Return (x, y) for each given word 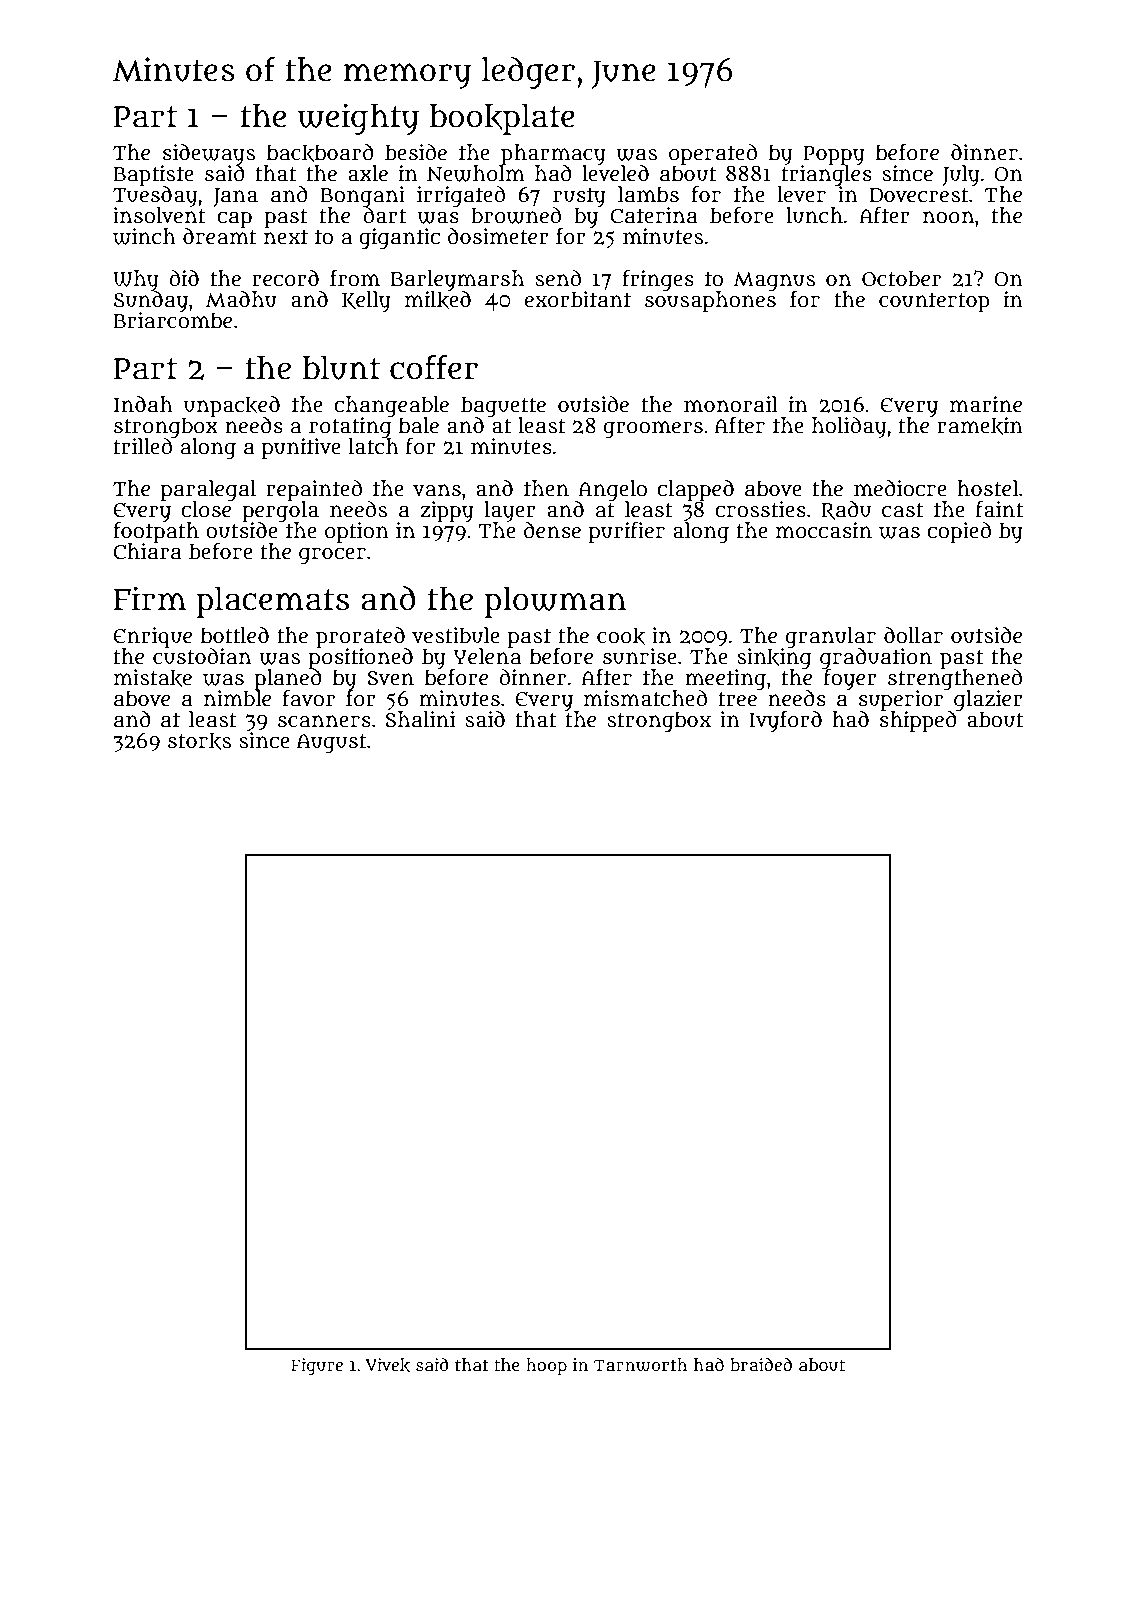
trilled (143, 446)
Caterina (654, 215)
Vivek (388, 1365)
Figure (317, 1367)
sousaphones (710, 302)
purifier (627, 533)
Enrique (152, 637)
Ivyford (785, 721)
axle (368, 173)
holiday (849, 428)
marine (986, 404)
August (332, 743)
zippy (447, 512)
